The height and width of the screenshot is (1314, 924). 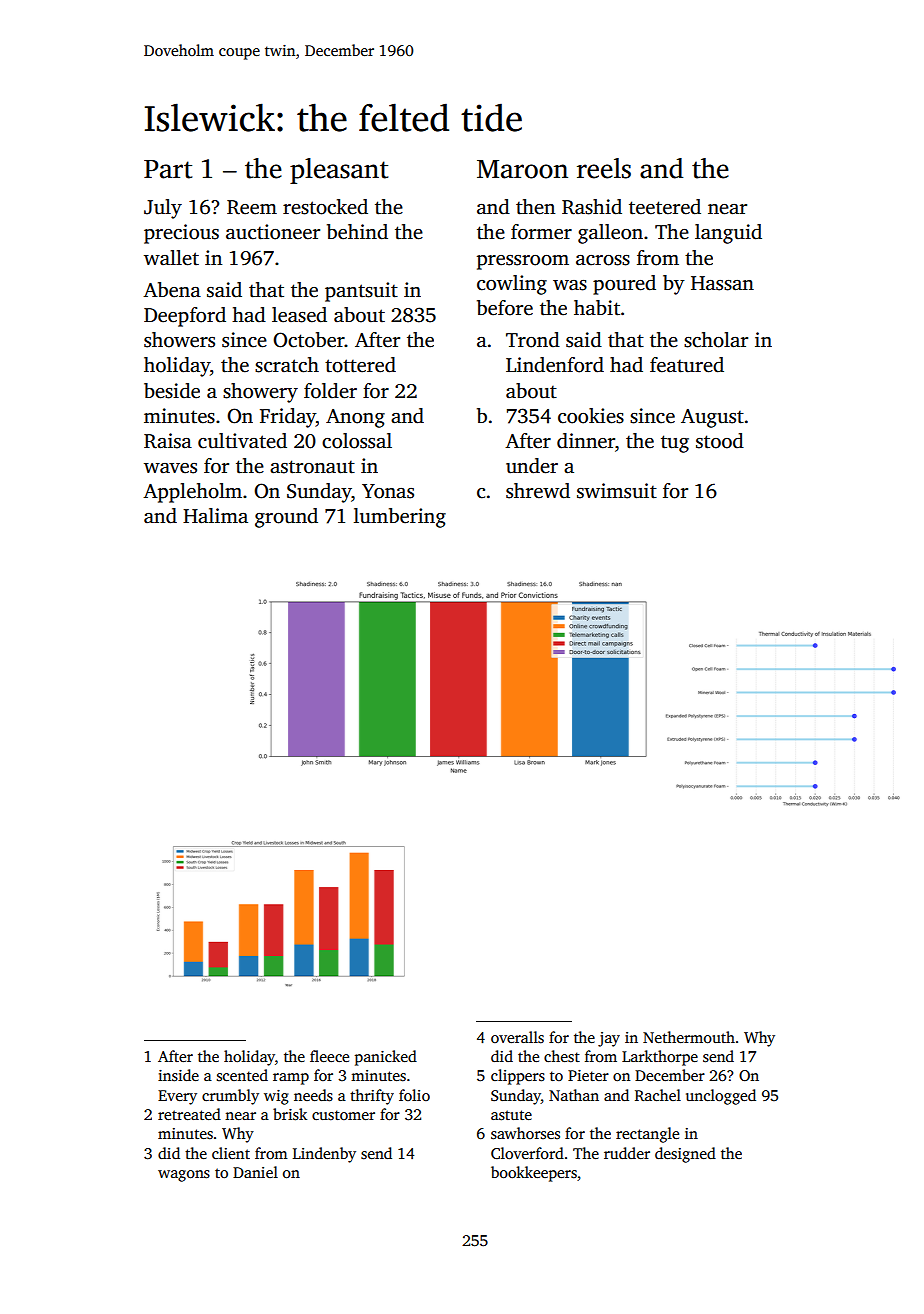 What do you see at coordinates (716, 340) in the screenshot?
I see `scholar` at bounding box center [716, 340].
